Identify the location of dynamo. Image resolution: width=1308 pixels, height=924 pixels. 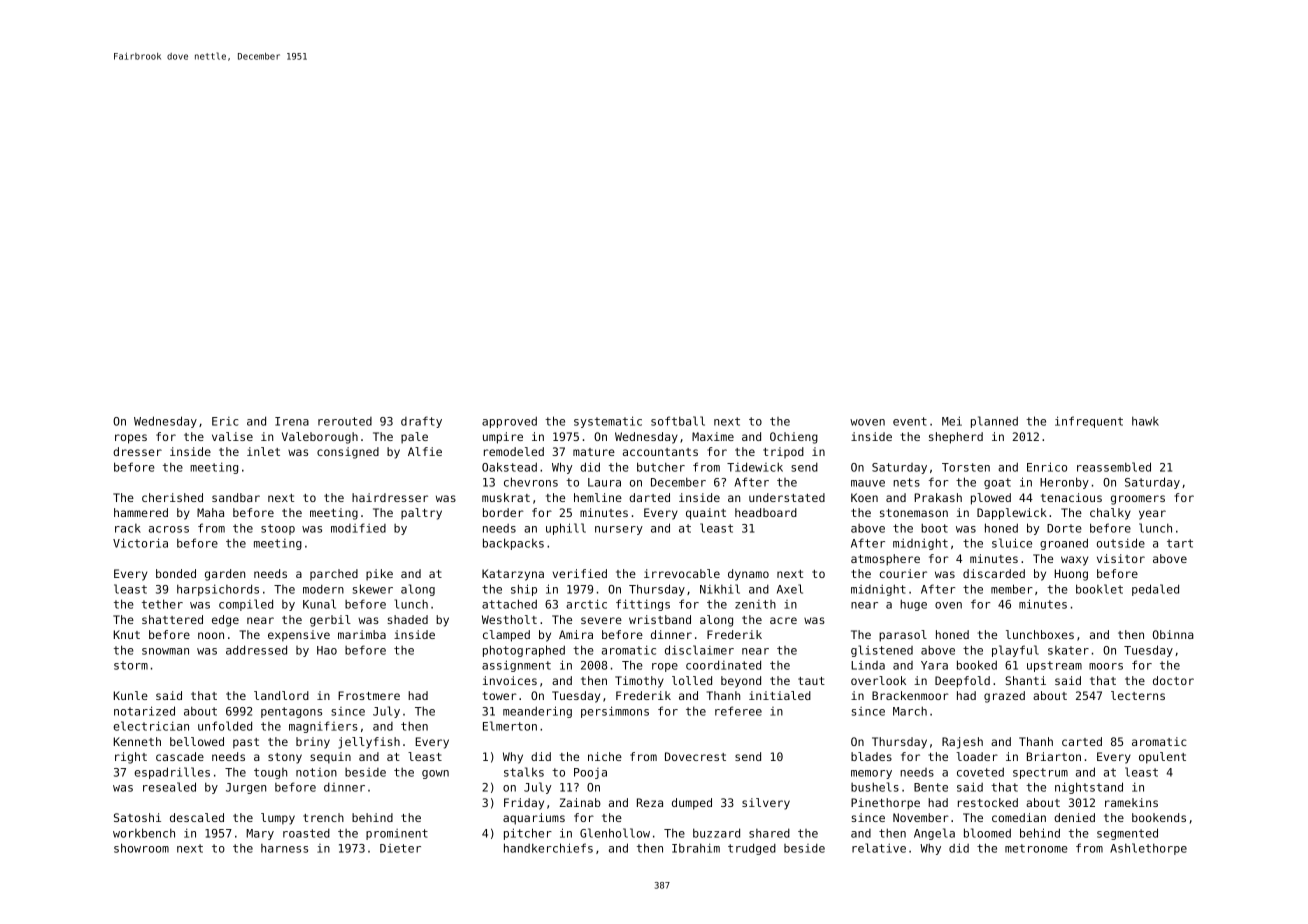
(748, 575).
